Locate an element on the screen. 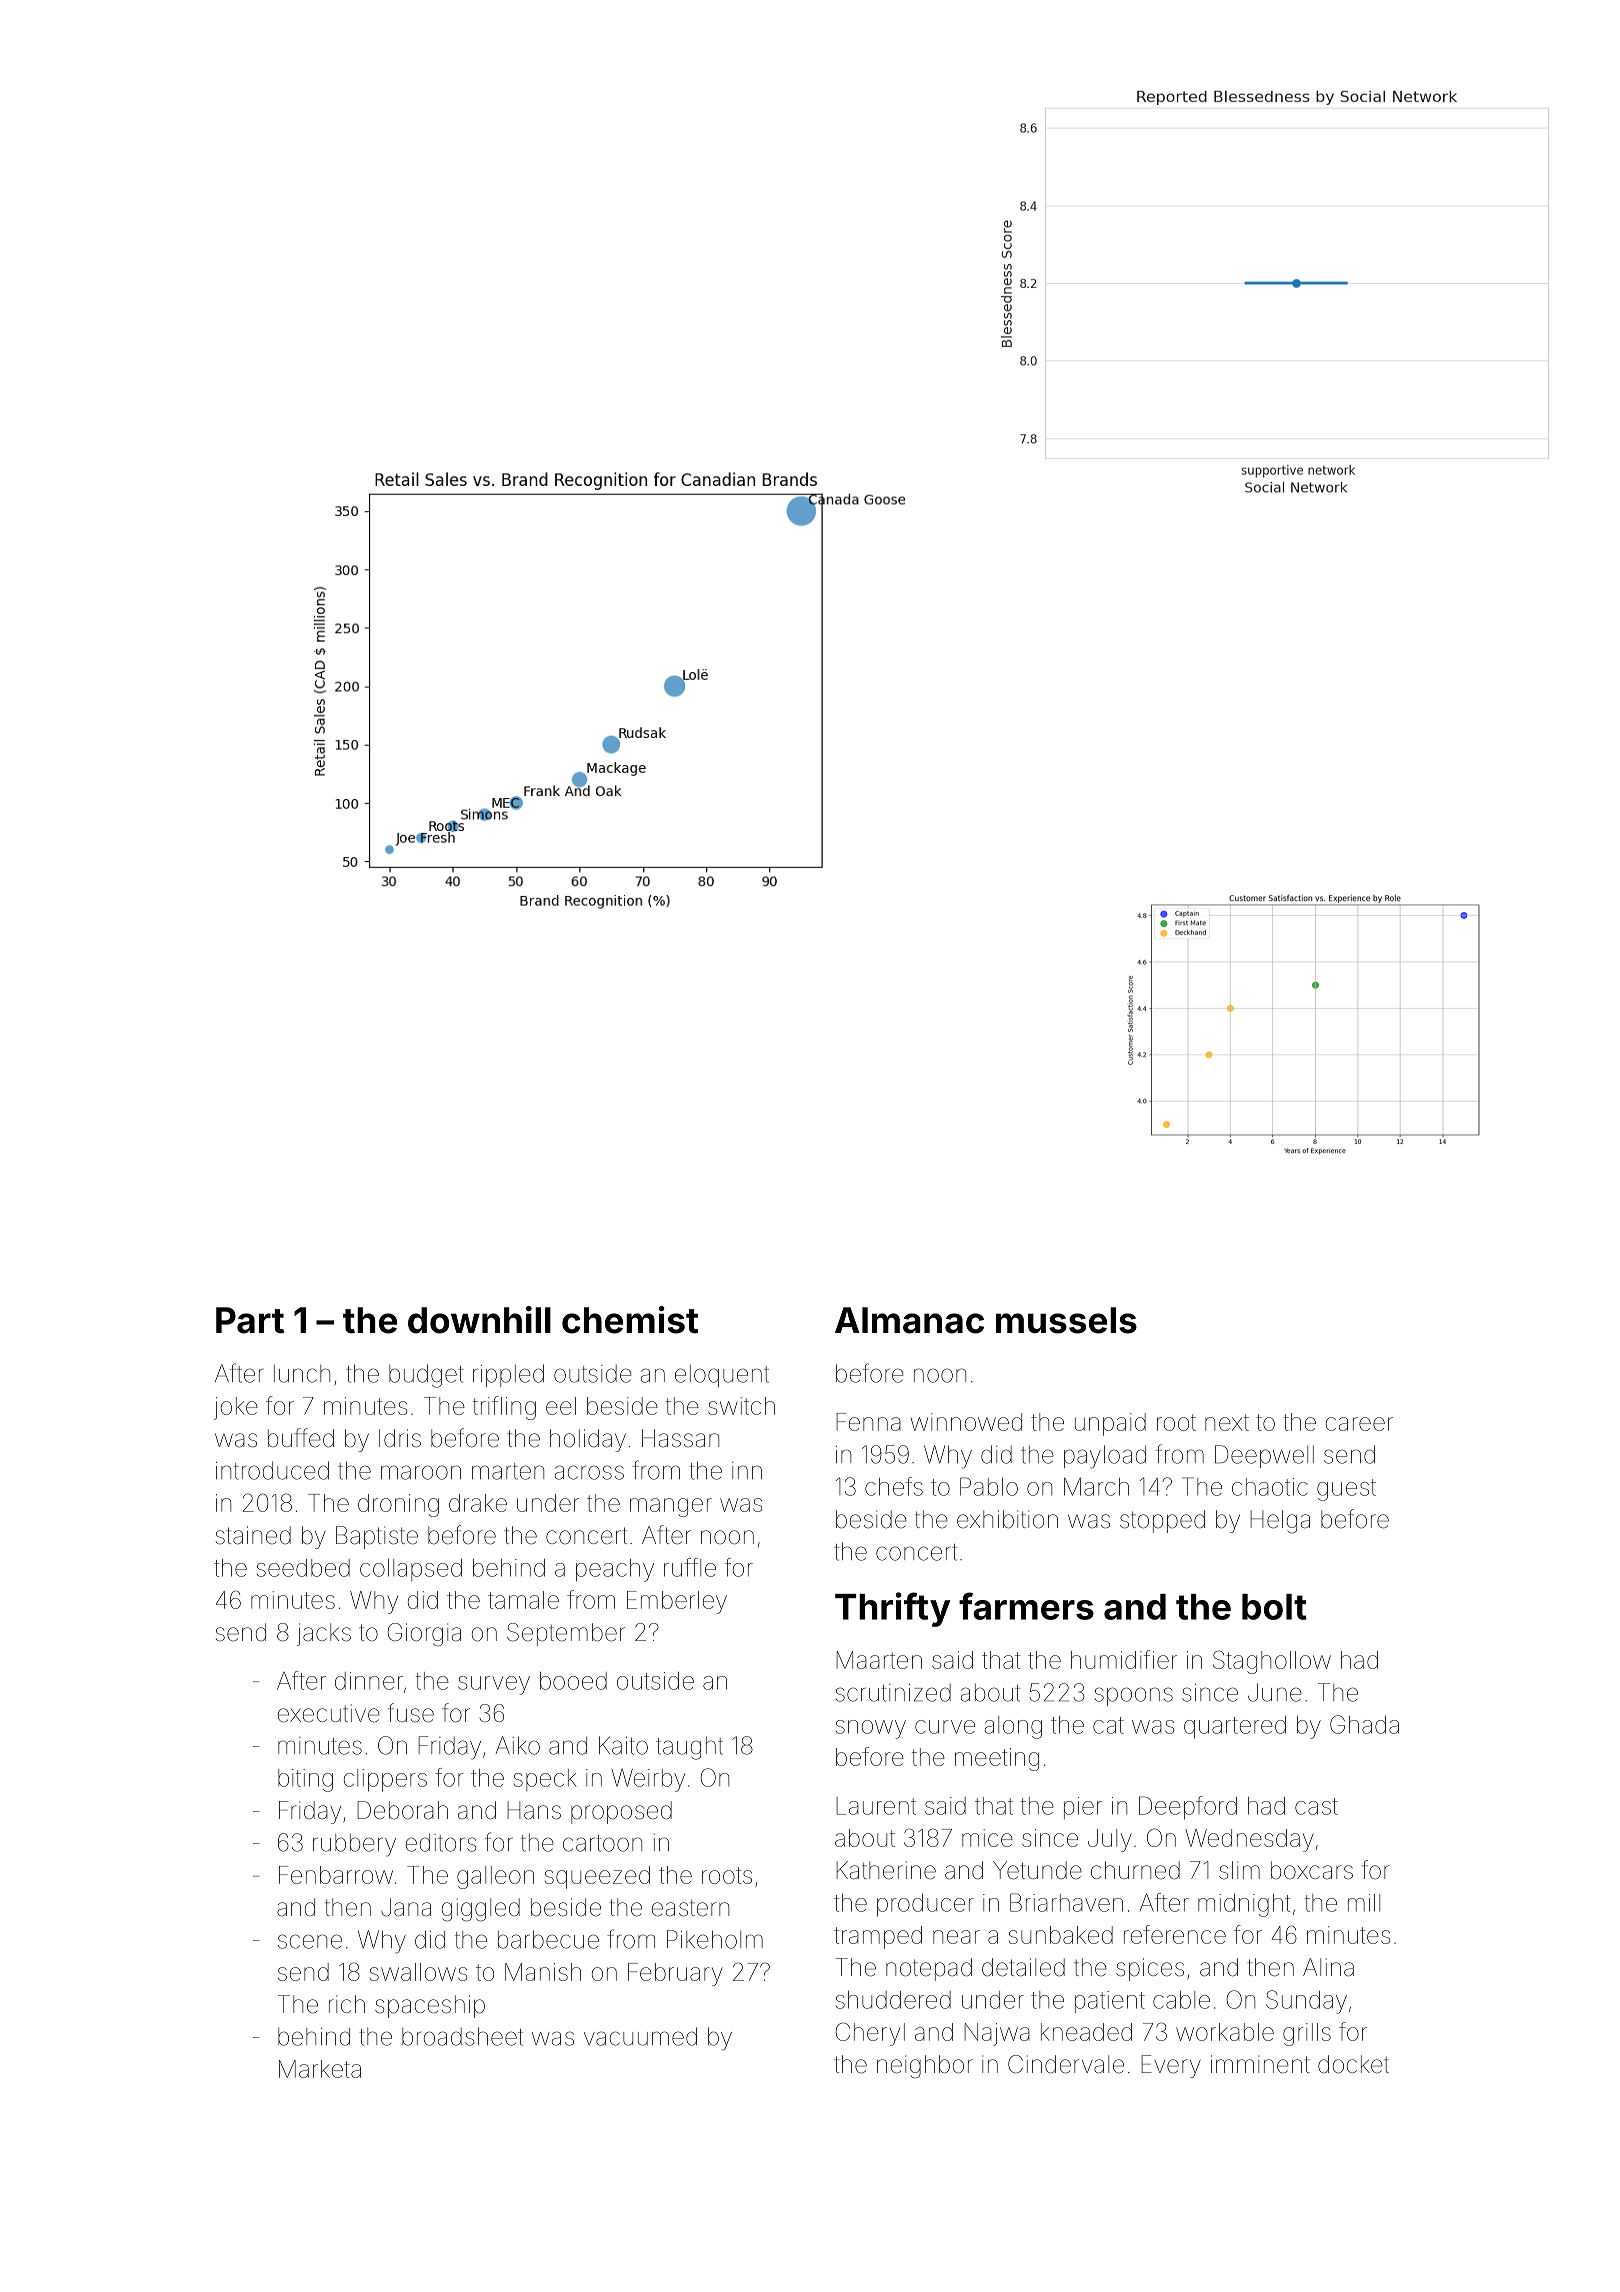 The width and height of the screenshot is (1620, 2292). droning is located at coordinates (398, 1505).
